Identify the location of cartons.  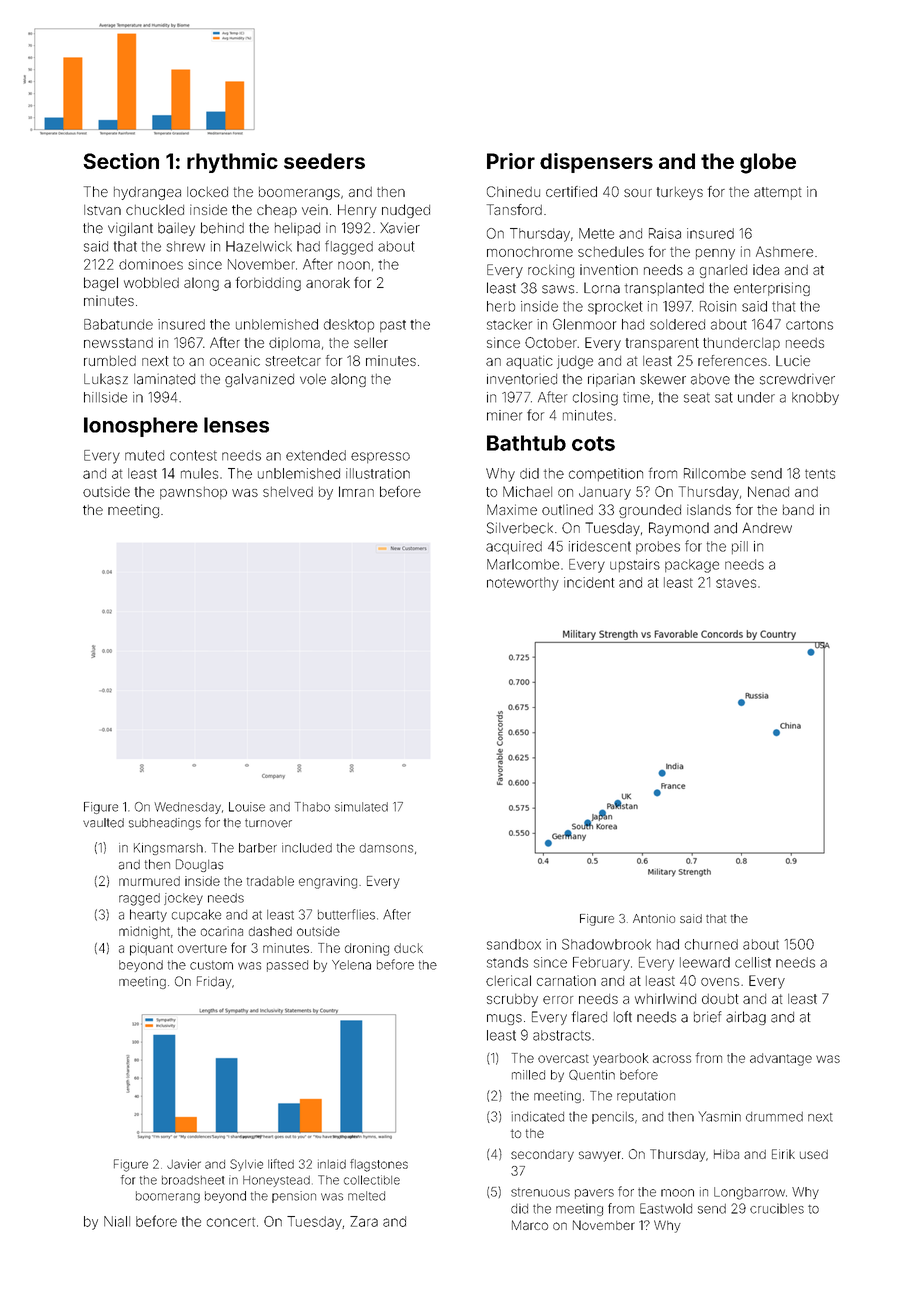
(809, 325).
